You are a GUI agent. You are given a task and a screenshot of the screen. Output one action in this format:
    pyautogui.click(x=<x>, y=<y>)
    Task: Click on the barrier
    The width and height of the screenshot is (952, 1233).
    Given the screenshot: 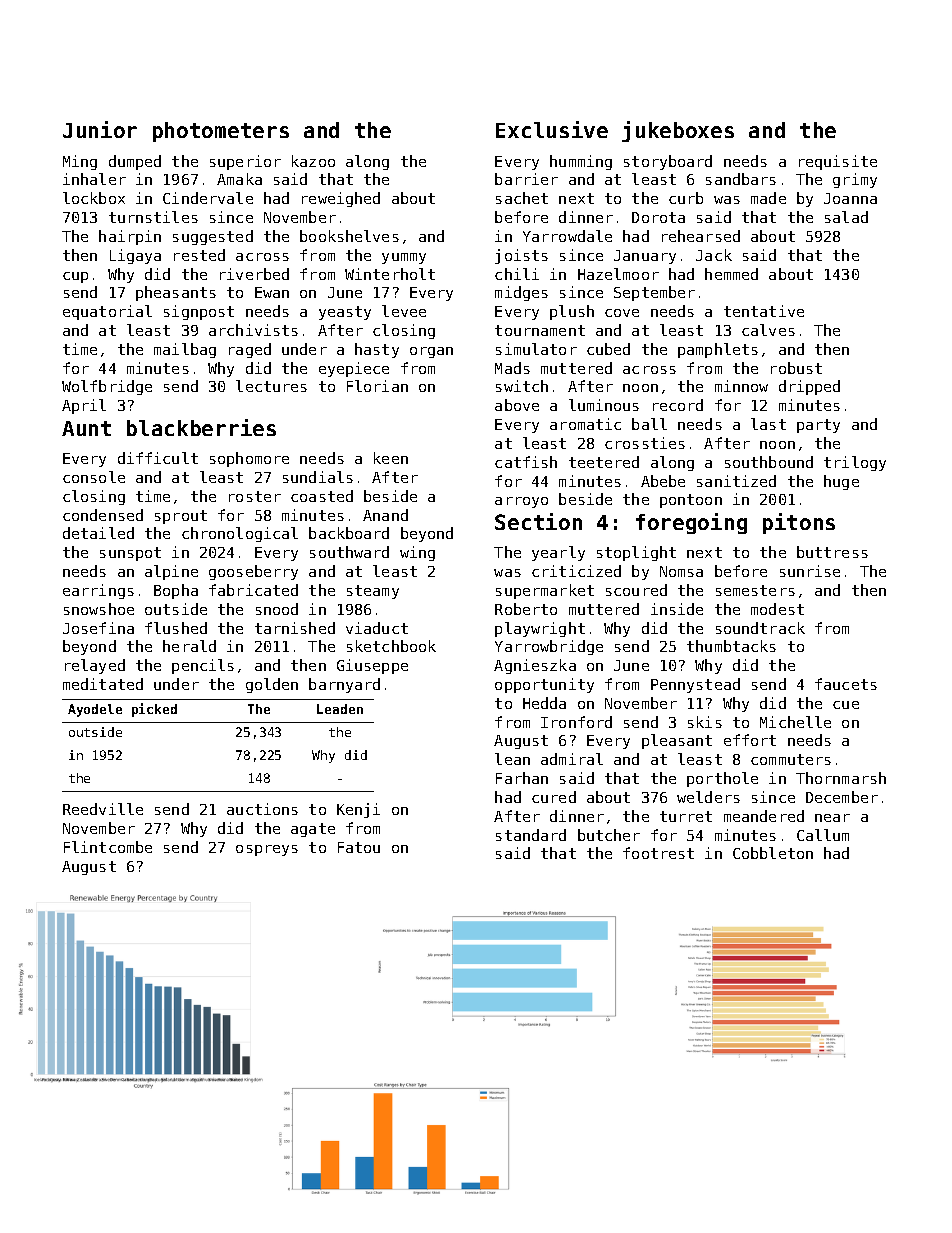 What is the action you would take?
    pyautogui.click(x=526, y=179)
